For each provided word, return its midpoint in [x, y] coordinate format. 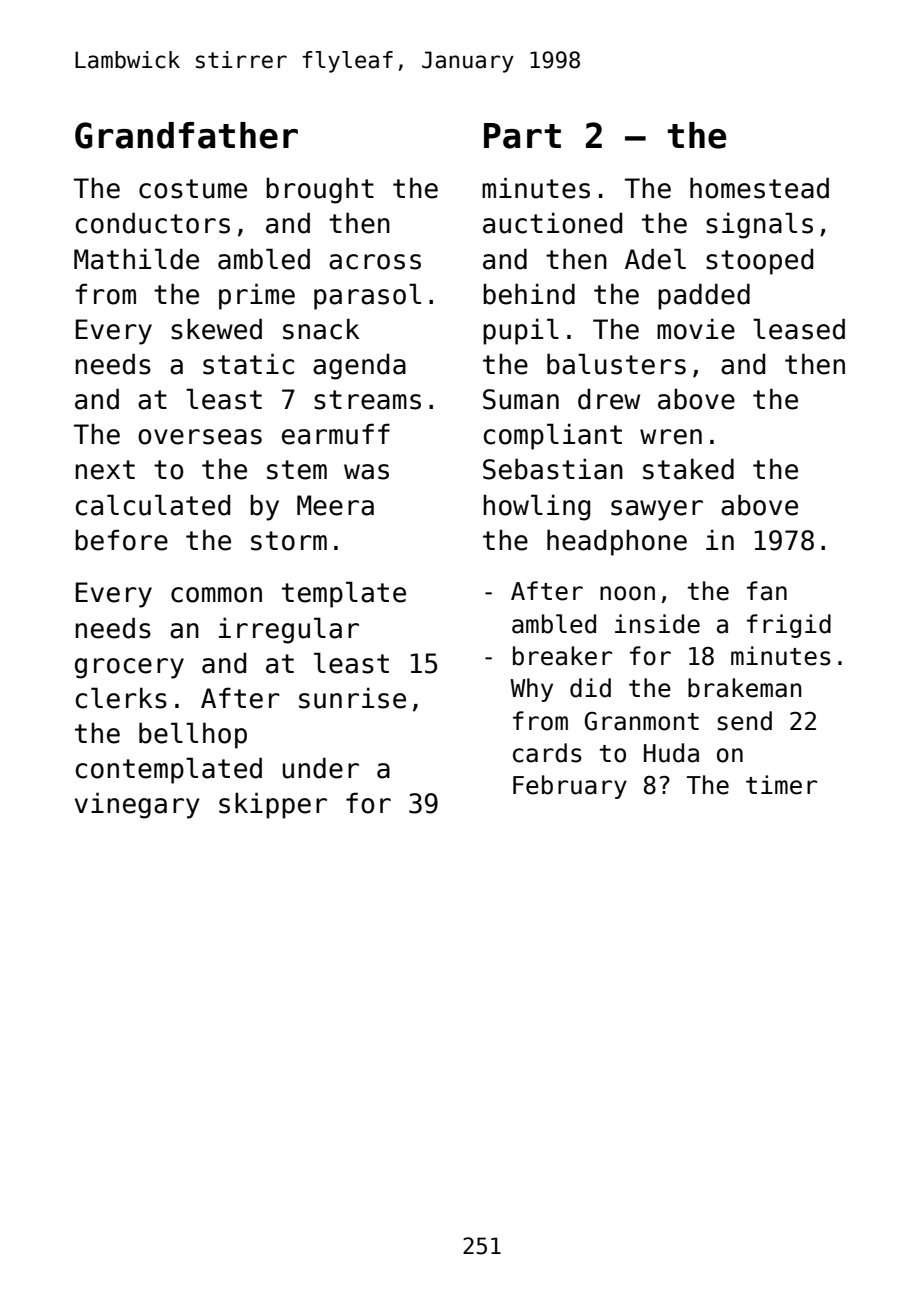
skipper [273, 805]
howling [536, 507]
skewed [216, 329]
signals [759, 225]
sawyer [657, 510]
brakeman [745, 688]
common [216, 595]
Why [531, 690]
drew [609, 399]
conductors [153, 223]
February [570, 787]
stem [297, 470]
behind [529, 294]
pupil [521, 331]
